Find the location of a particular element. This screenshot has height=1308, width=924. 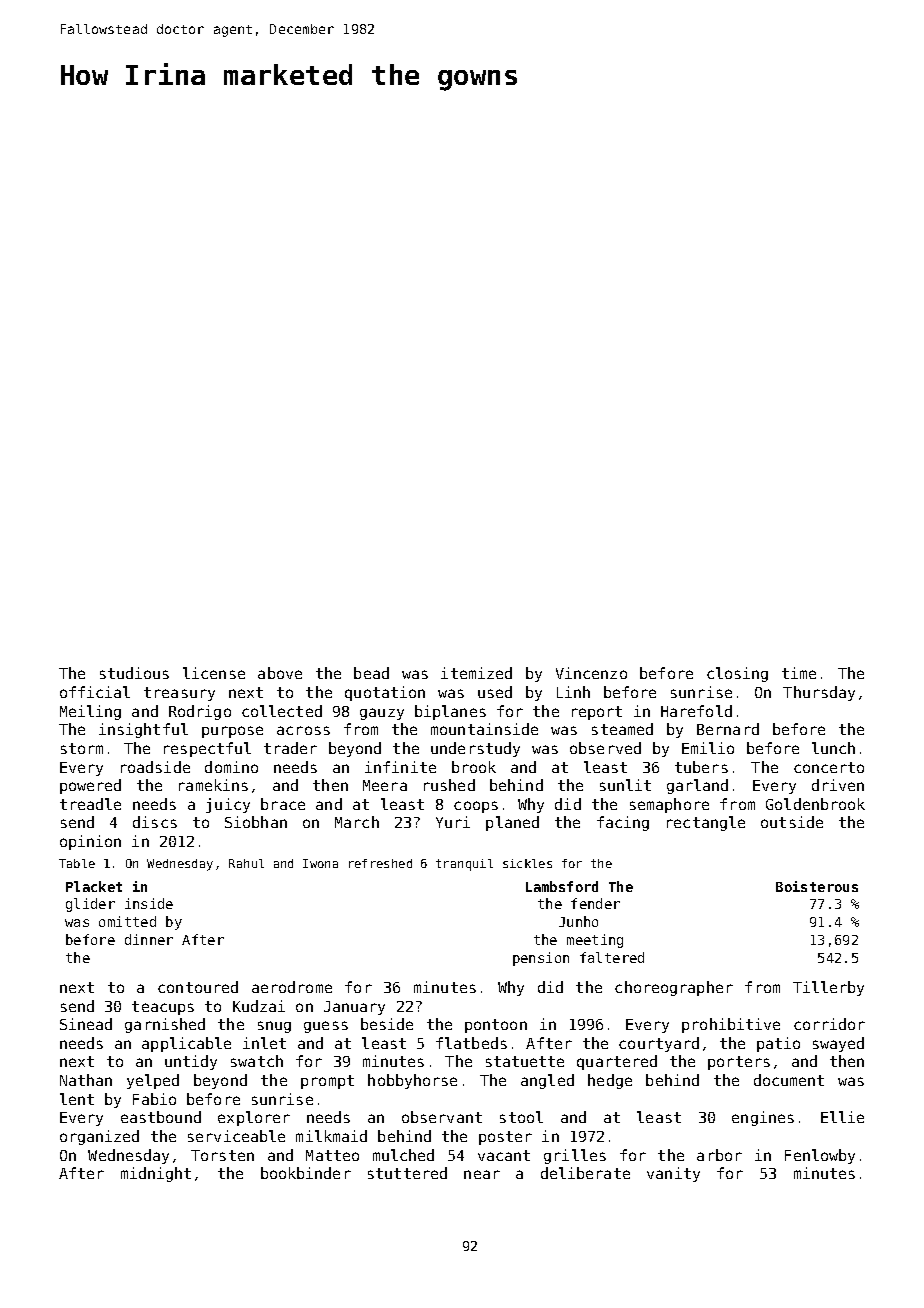

rectangle is located at coordinates (706, 823).
